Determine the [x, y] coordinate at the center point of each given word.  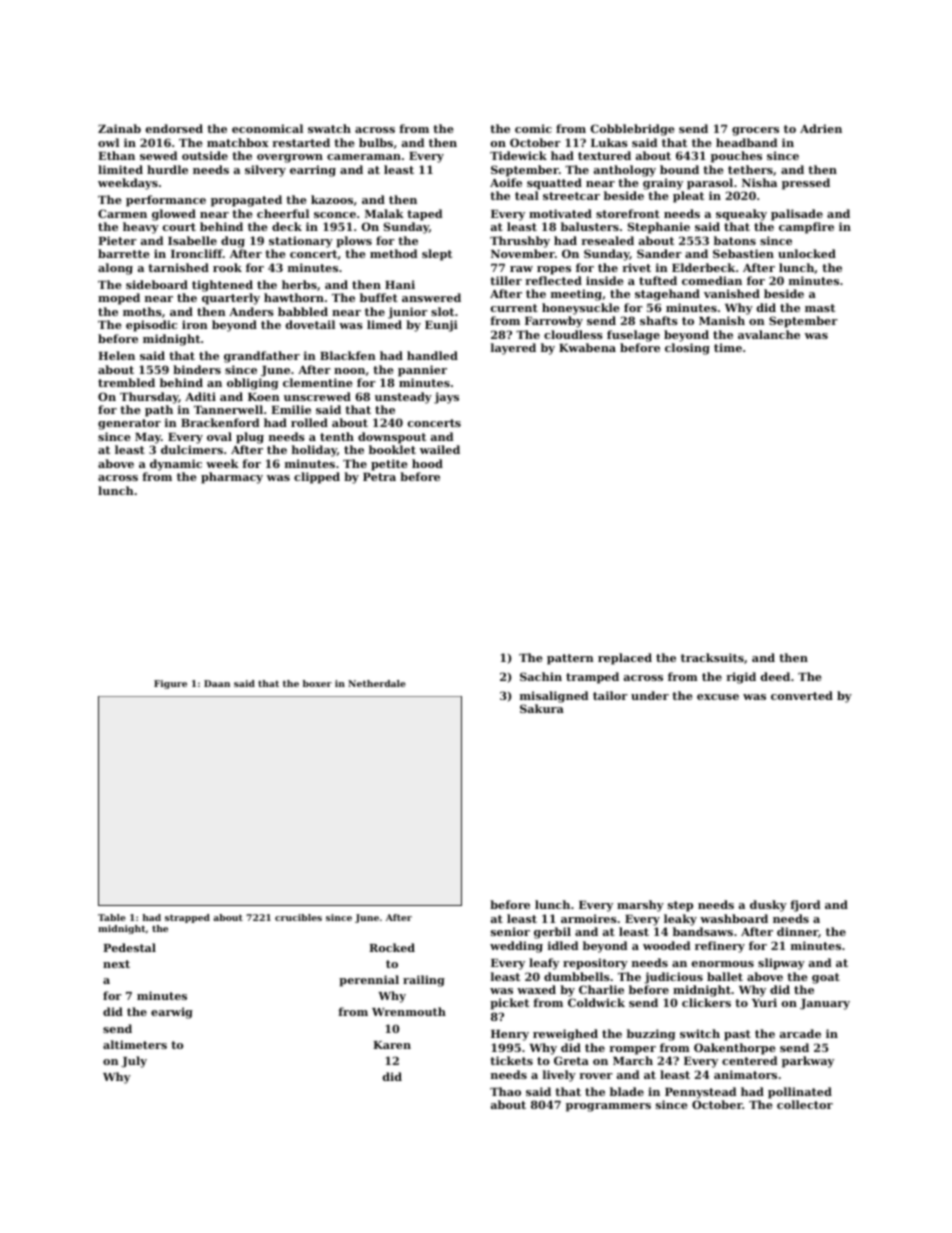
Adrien [821, 128]
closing [687, 349]
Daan [217, 683]
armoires [589, 918]
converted [802, 695]
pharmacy [232, 478]
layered [513, 349]
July [134, 1062]
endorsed [174, 128]
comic [533, 128]
